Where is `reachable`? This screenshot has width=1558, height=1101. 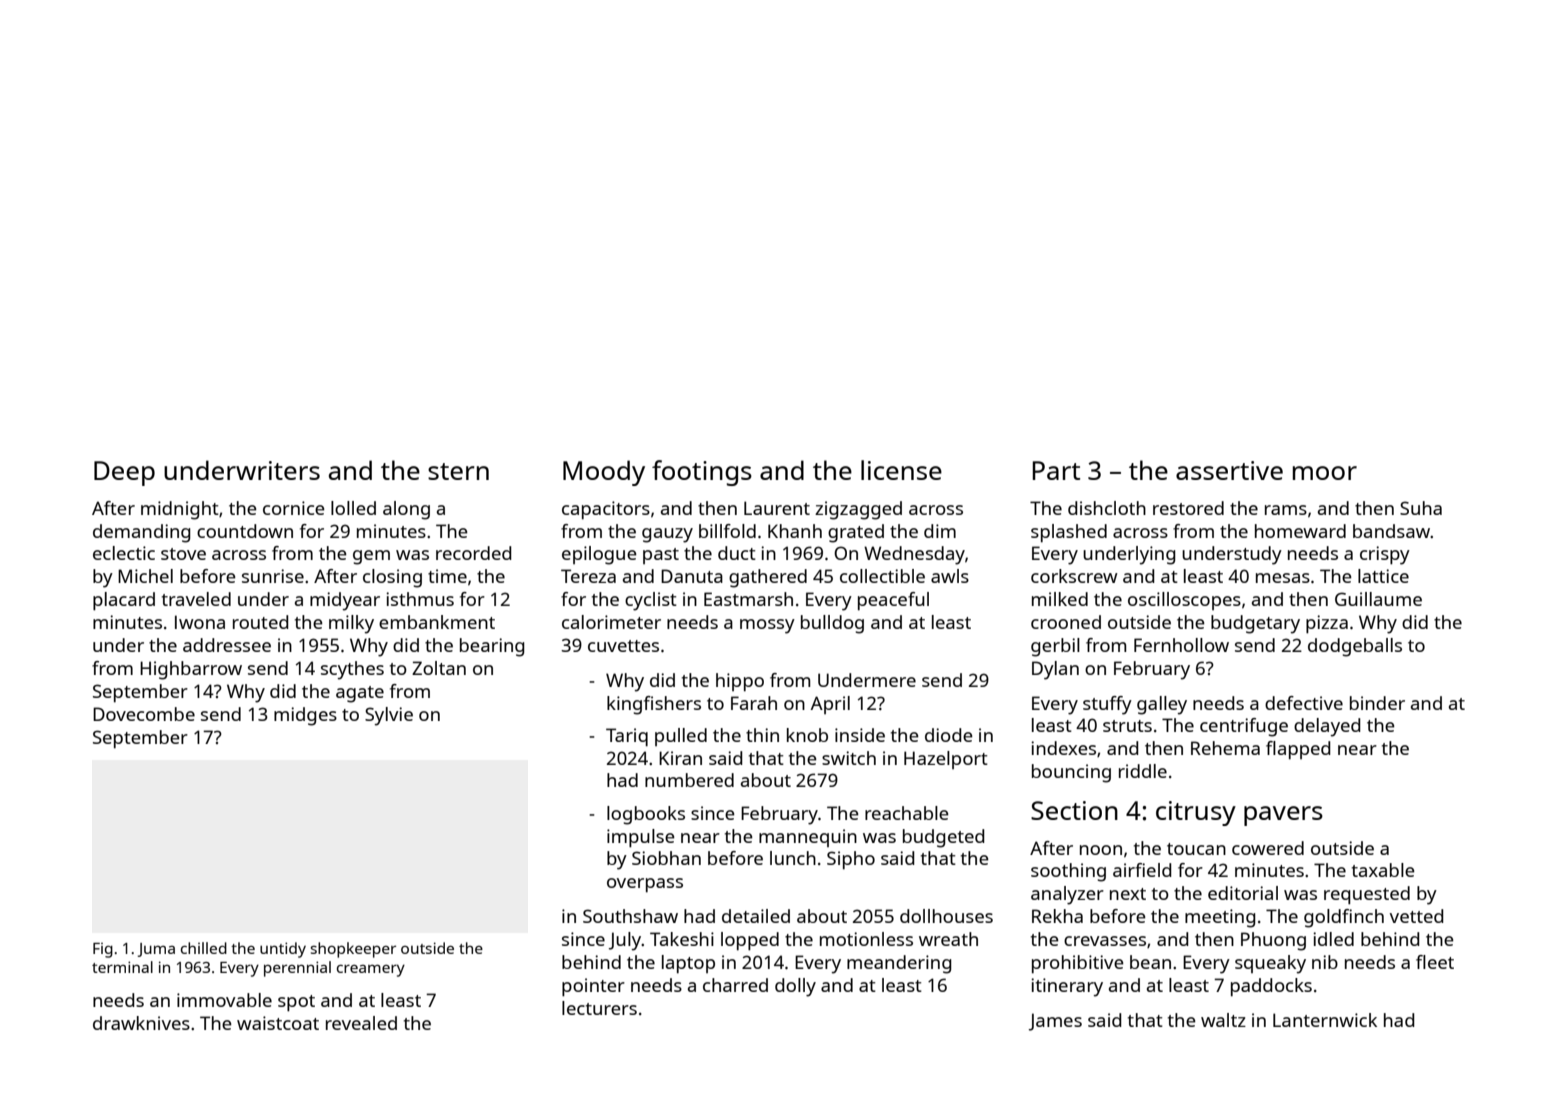 reachable is located at coordinates (907, 813).
